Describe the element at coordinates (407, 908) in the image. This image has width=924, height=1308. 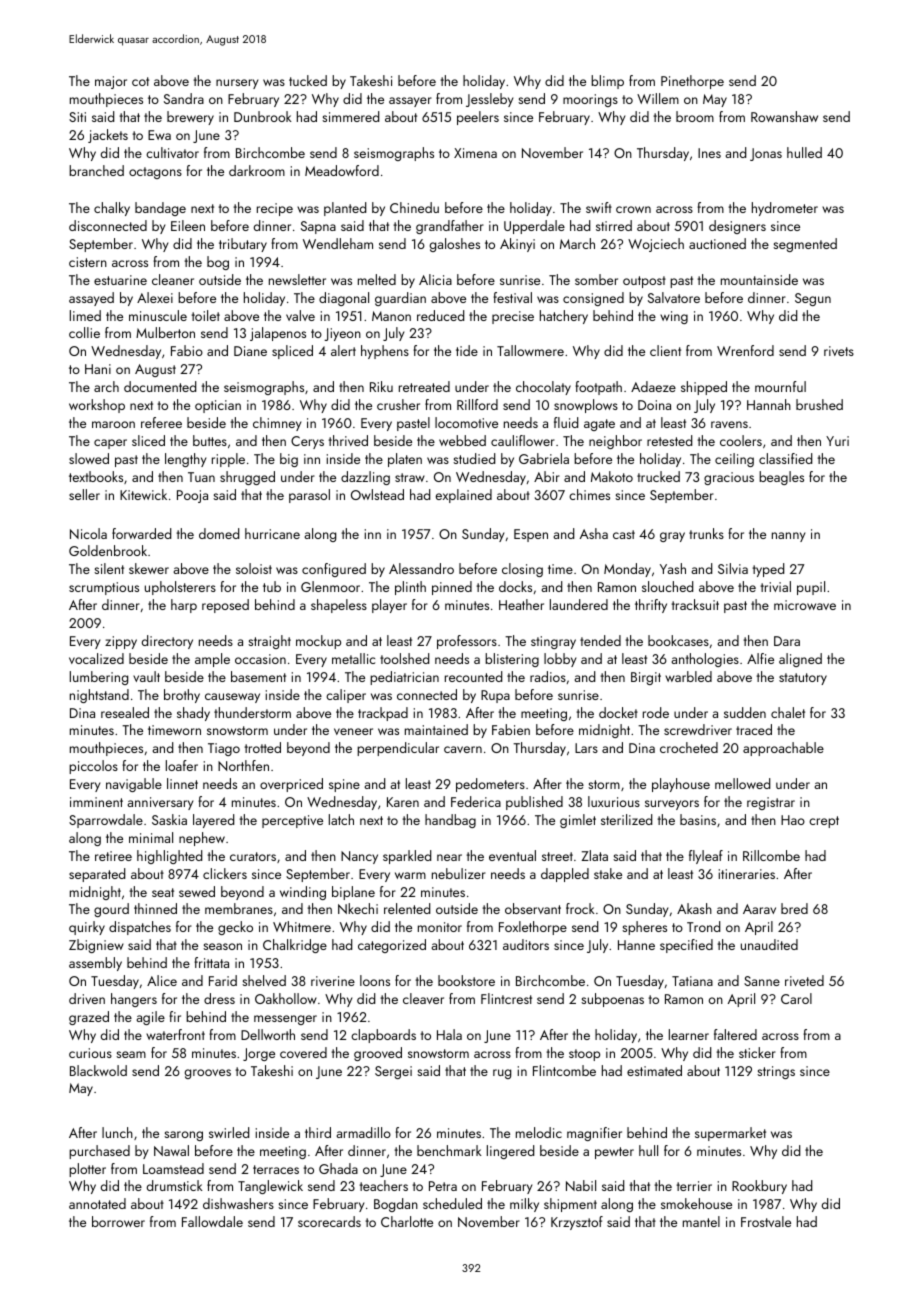
I see `relented` at that location.
